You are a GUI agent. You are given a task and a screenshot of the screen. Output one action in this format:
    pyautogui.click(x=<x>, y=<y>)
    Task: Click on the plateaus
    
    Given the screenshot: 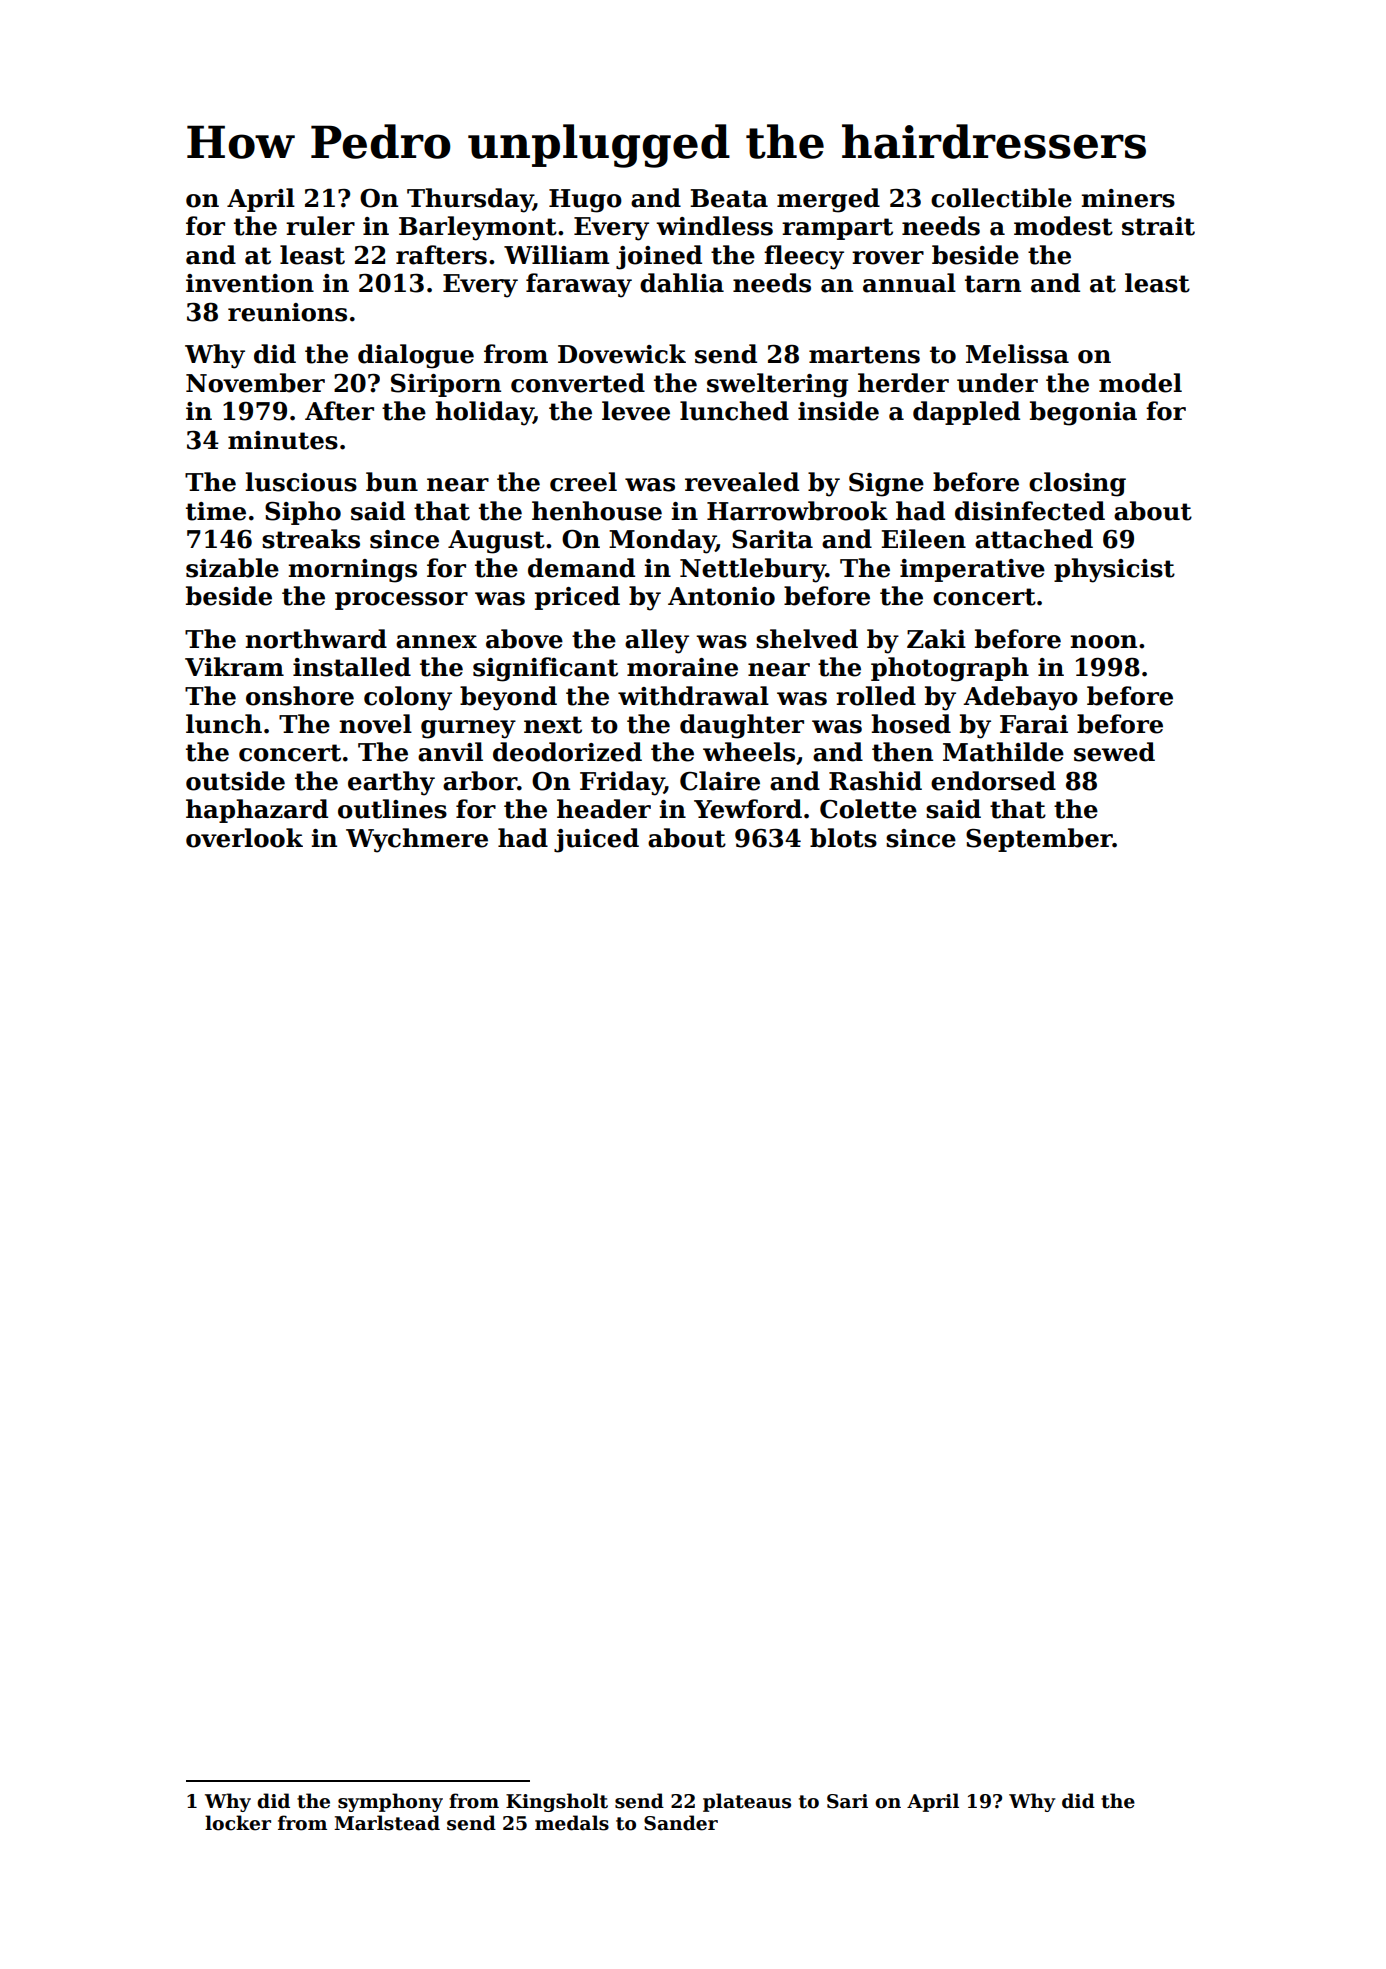 What is the action you would take?
    pyautogui.click(x=747, y=1802)
